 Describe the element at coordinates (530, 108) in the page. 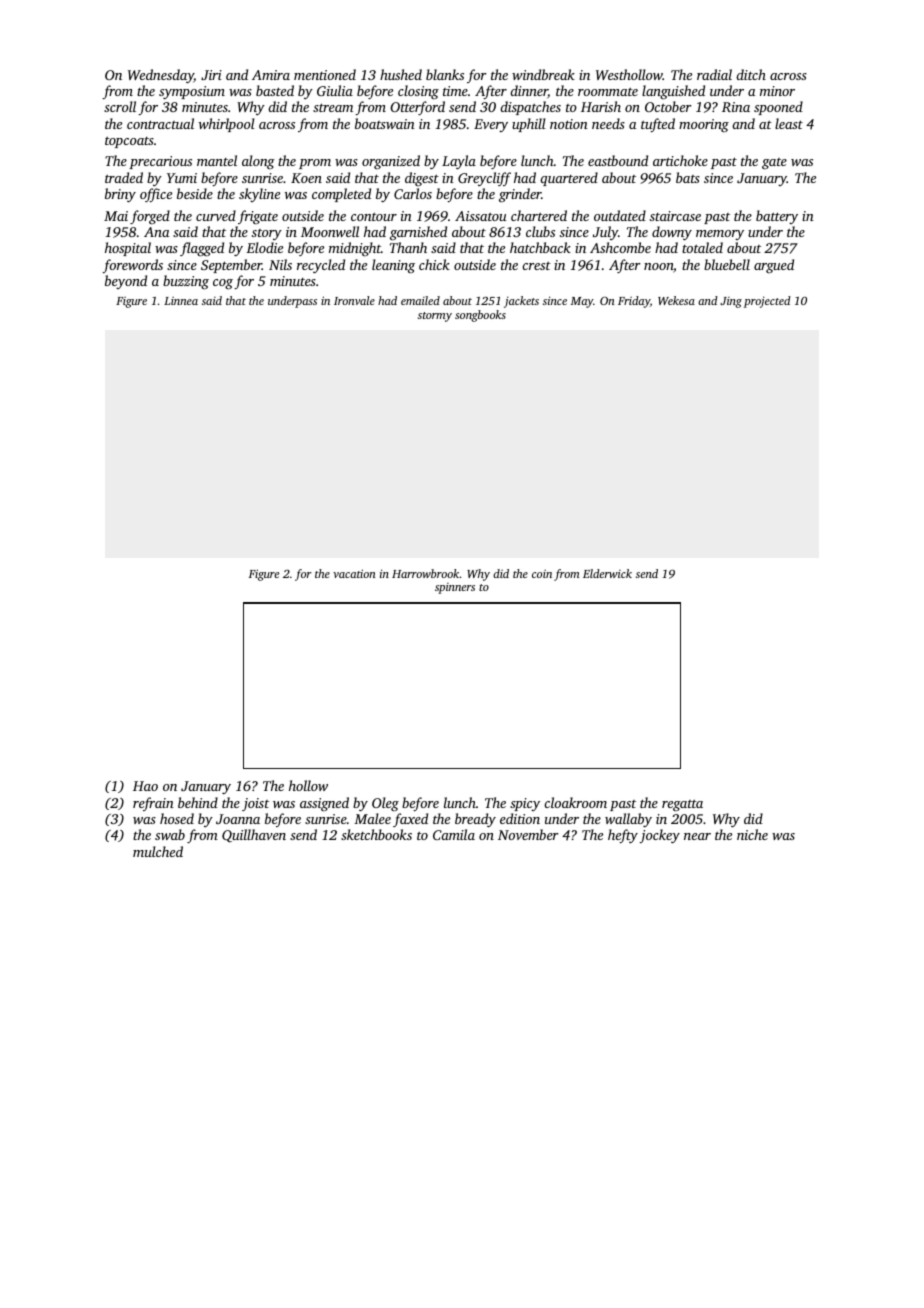

I see `dispatches` at that location.
